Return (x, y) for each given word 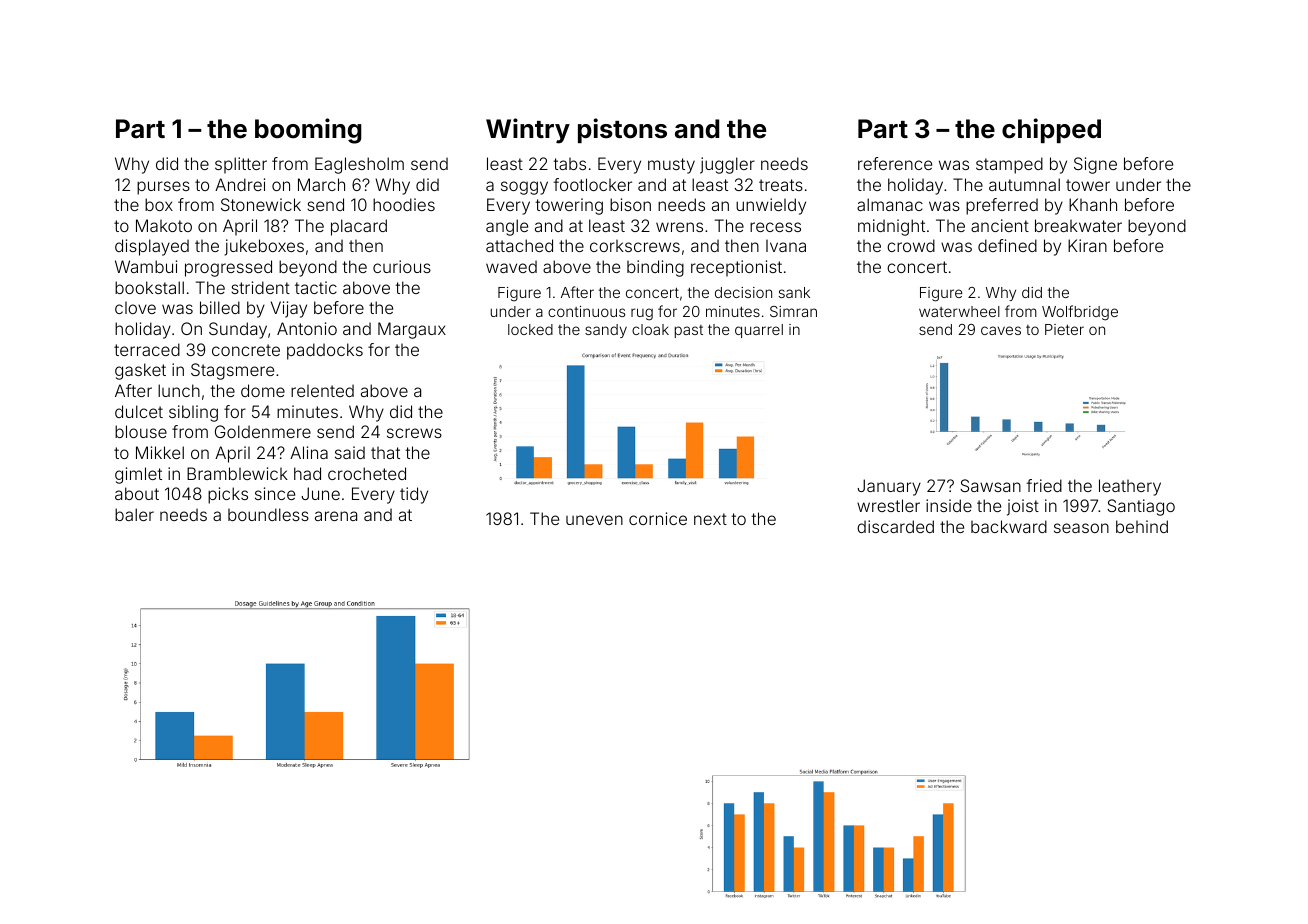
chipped (1051, 130)
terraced (147, 349)
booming (308, 131)
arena (336, 516)
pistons (622, 130)
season (1081, 528)
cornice (658, 518)
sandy (606, 331)
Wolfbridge (1080, 313)
